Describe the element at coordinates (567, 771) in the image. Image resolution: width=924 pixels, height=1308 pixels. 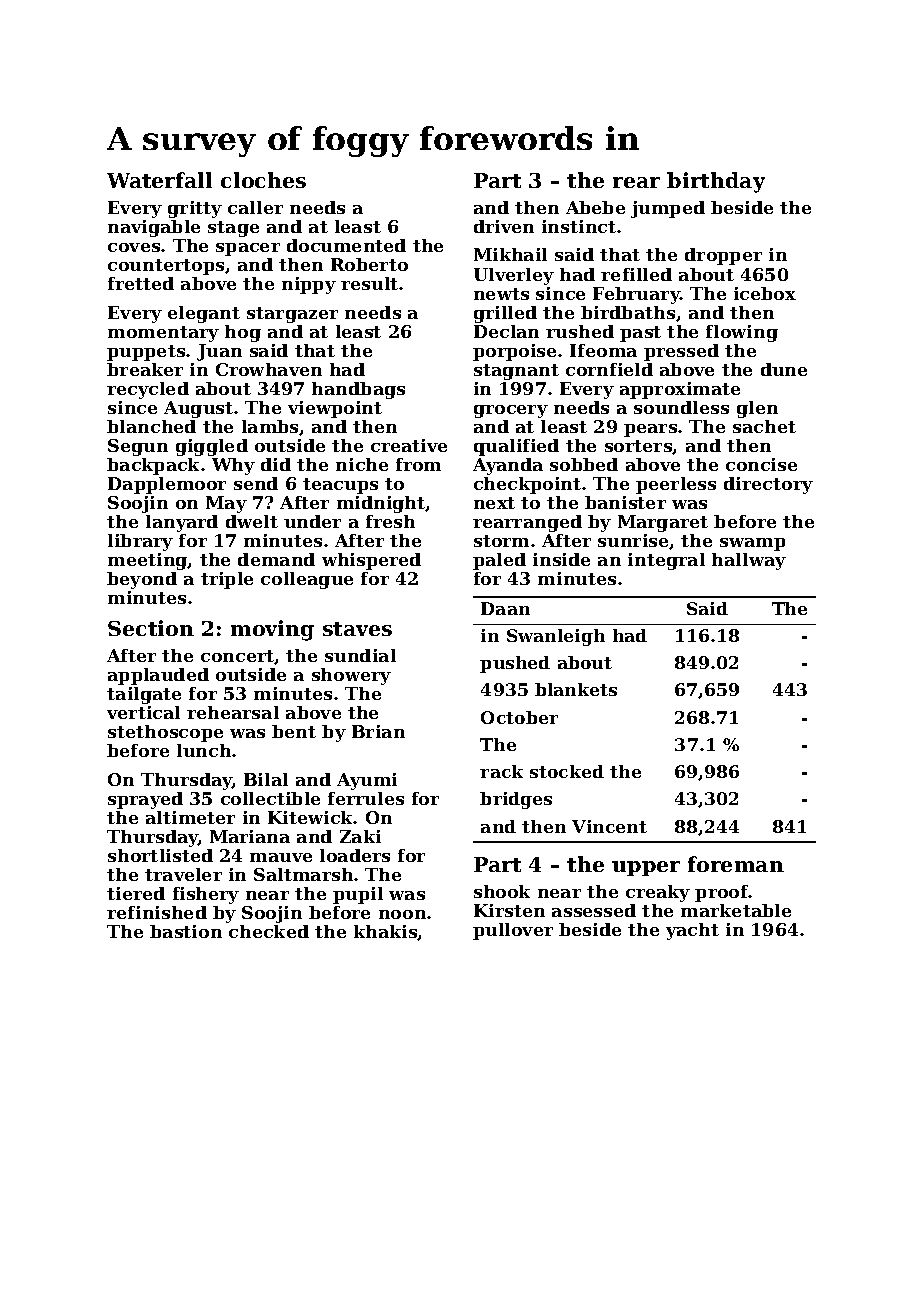
I see `stocked` at that location.
